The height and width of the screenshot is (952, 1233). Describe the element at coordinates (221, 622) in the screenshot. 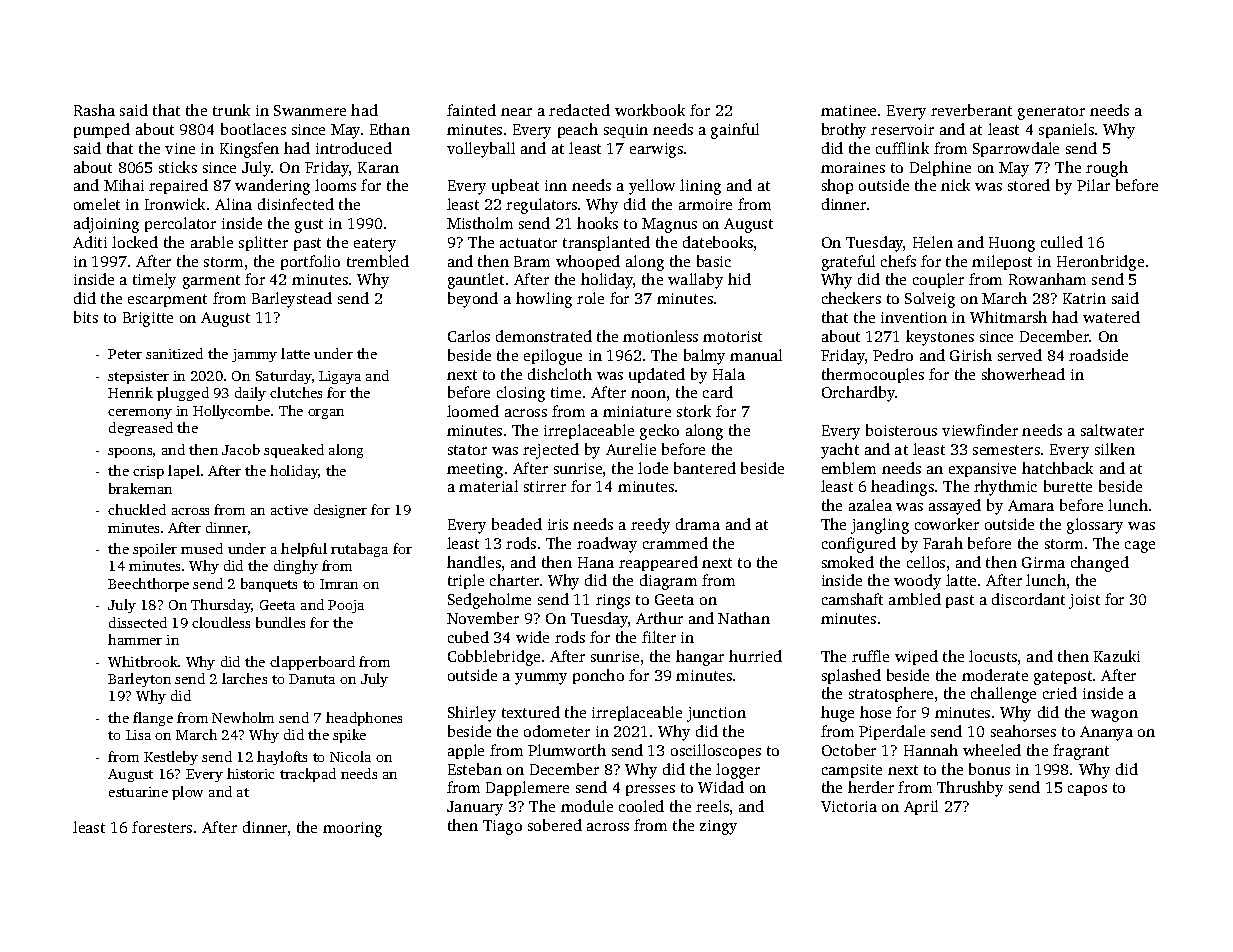

I see `cloudless` at that location.
